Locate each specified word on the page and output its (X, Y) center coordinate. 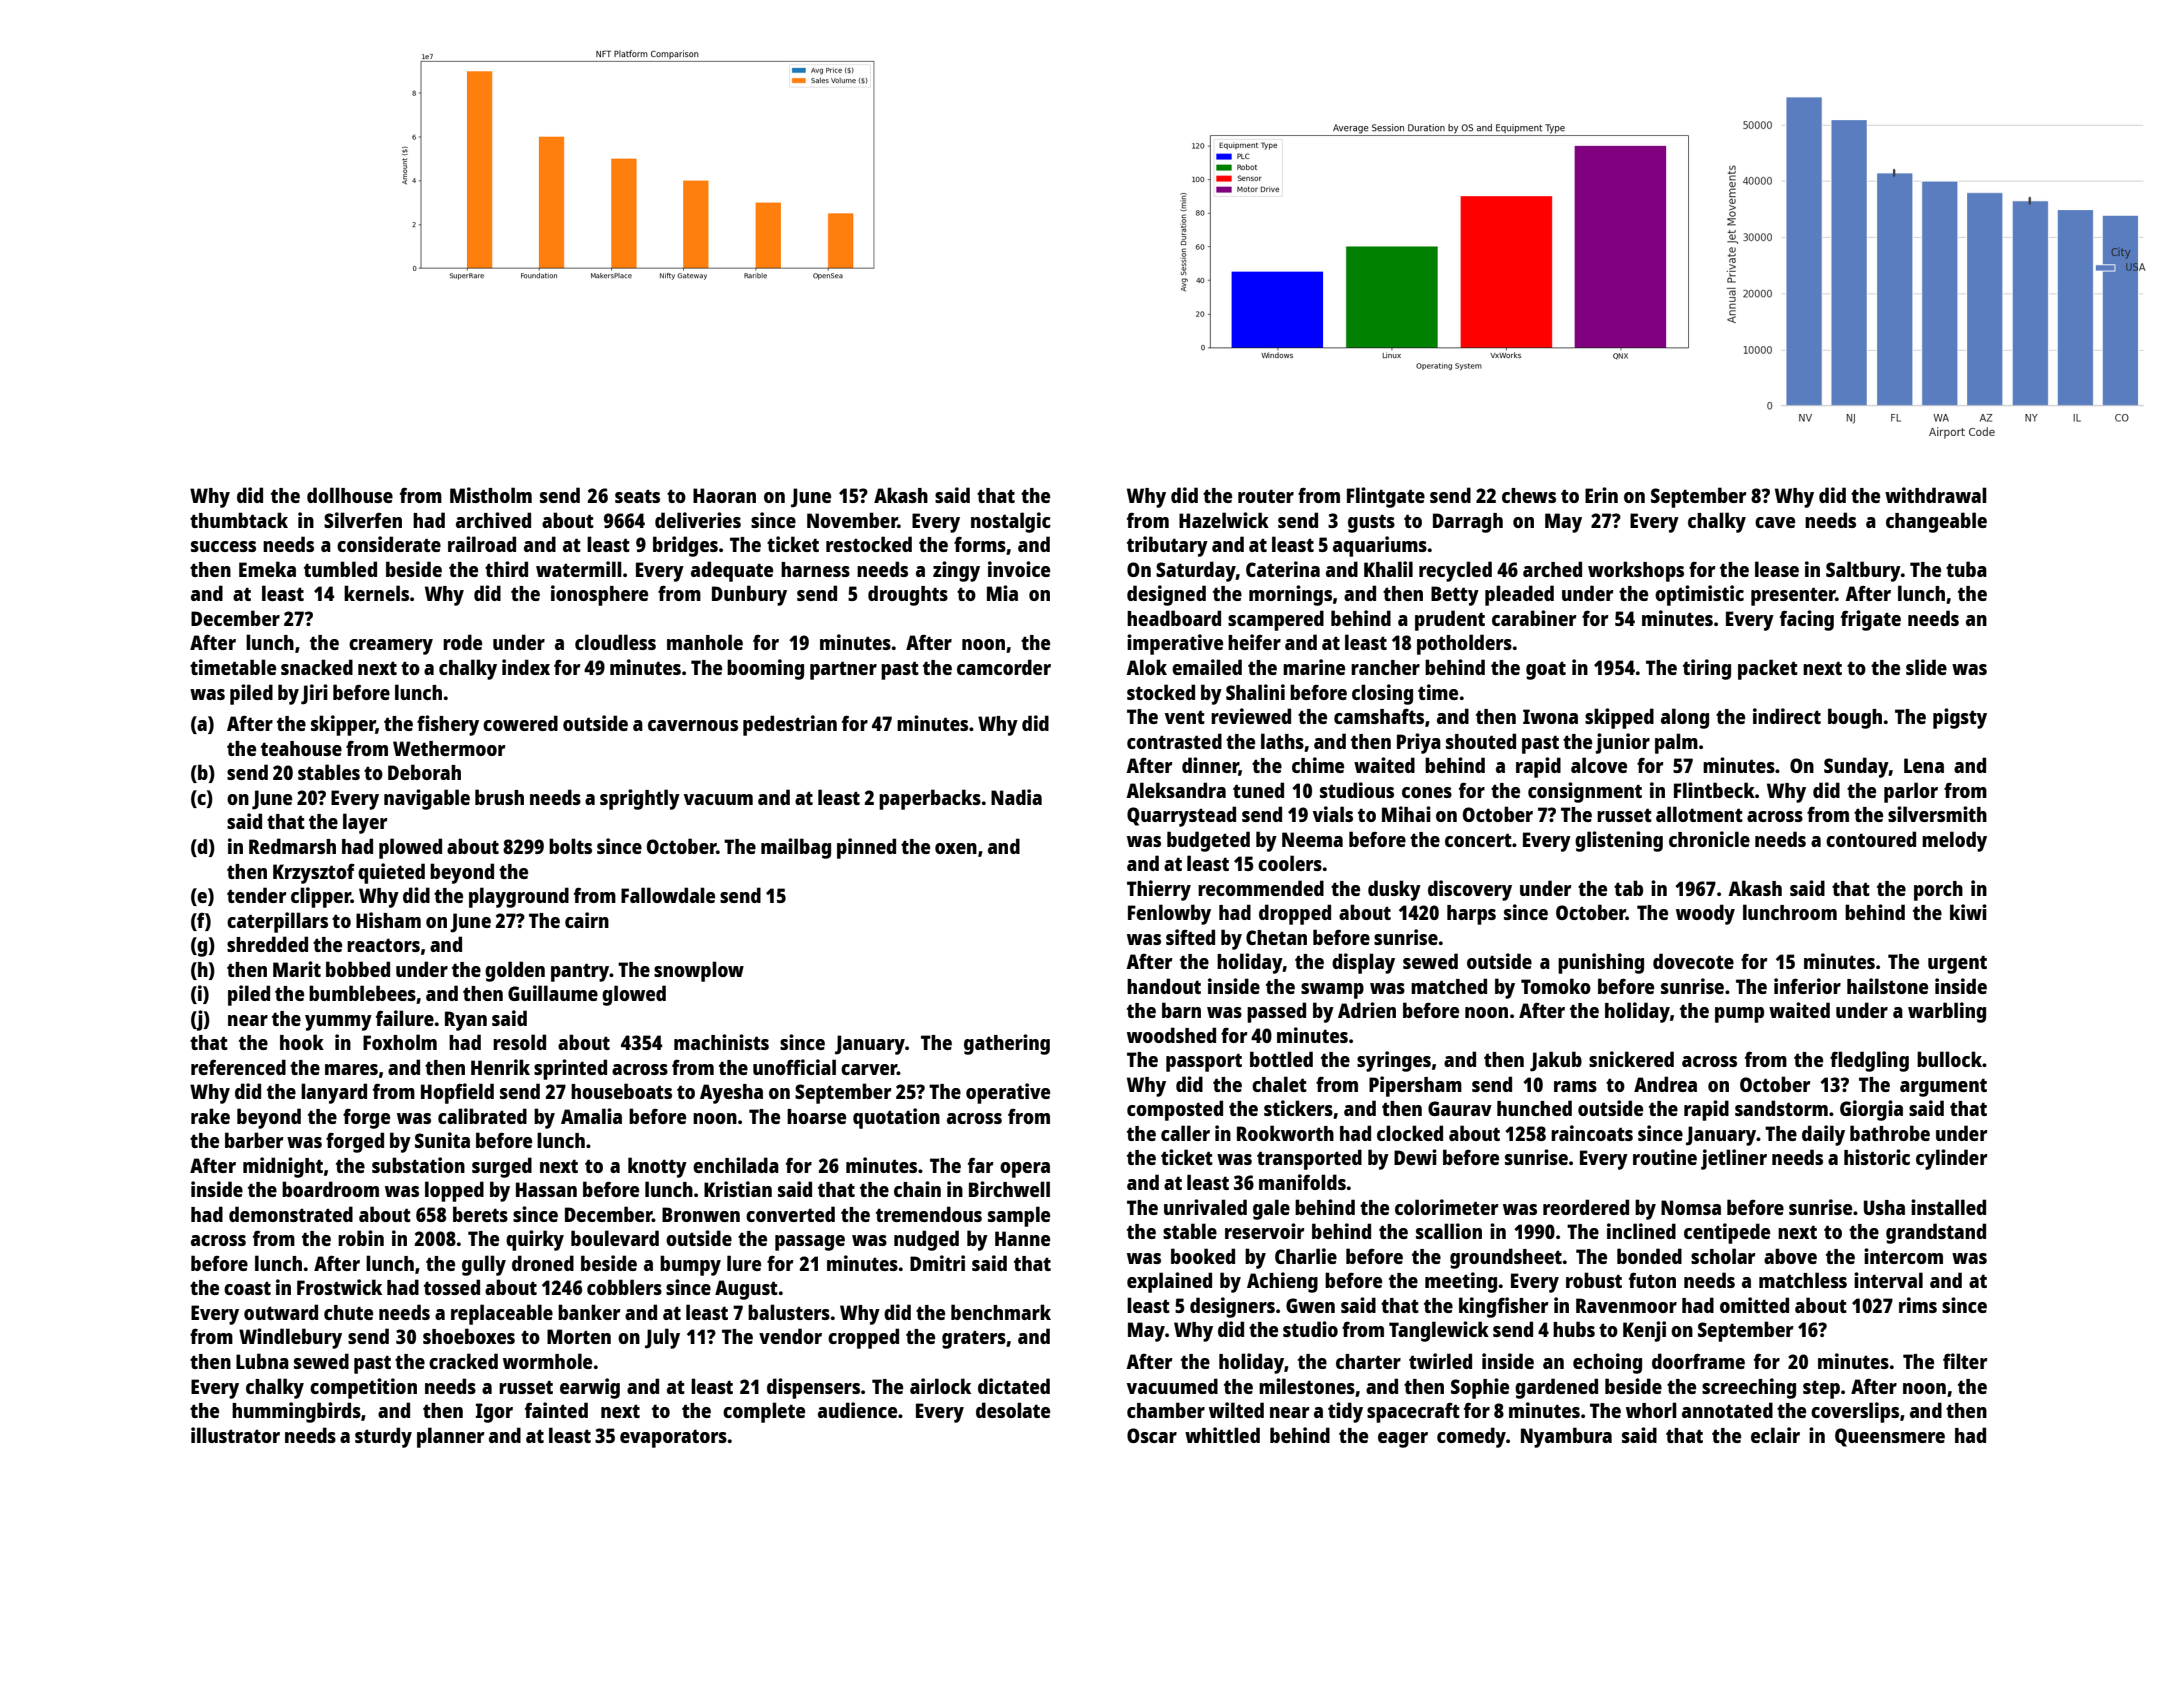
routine (1665, 1157)
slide (1926, 667)
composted (1175, 1110)
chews (1529, 495)
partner (843, 670)
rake (210, 1116)
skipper (343, 725)
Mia (1002, 593)
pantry (580, 972)
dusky (1394, 890)
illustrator (235, 1435)
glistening (1619, 841)
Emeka (267, 569)
